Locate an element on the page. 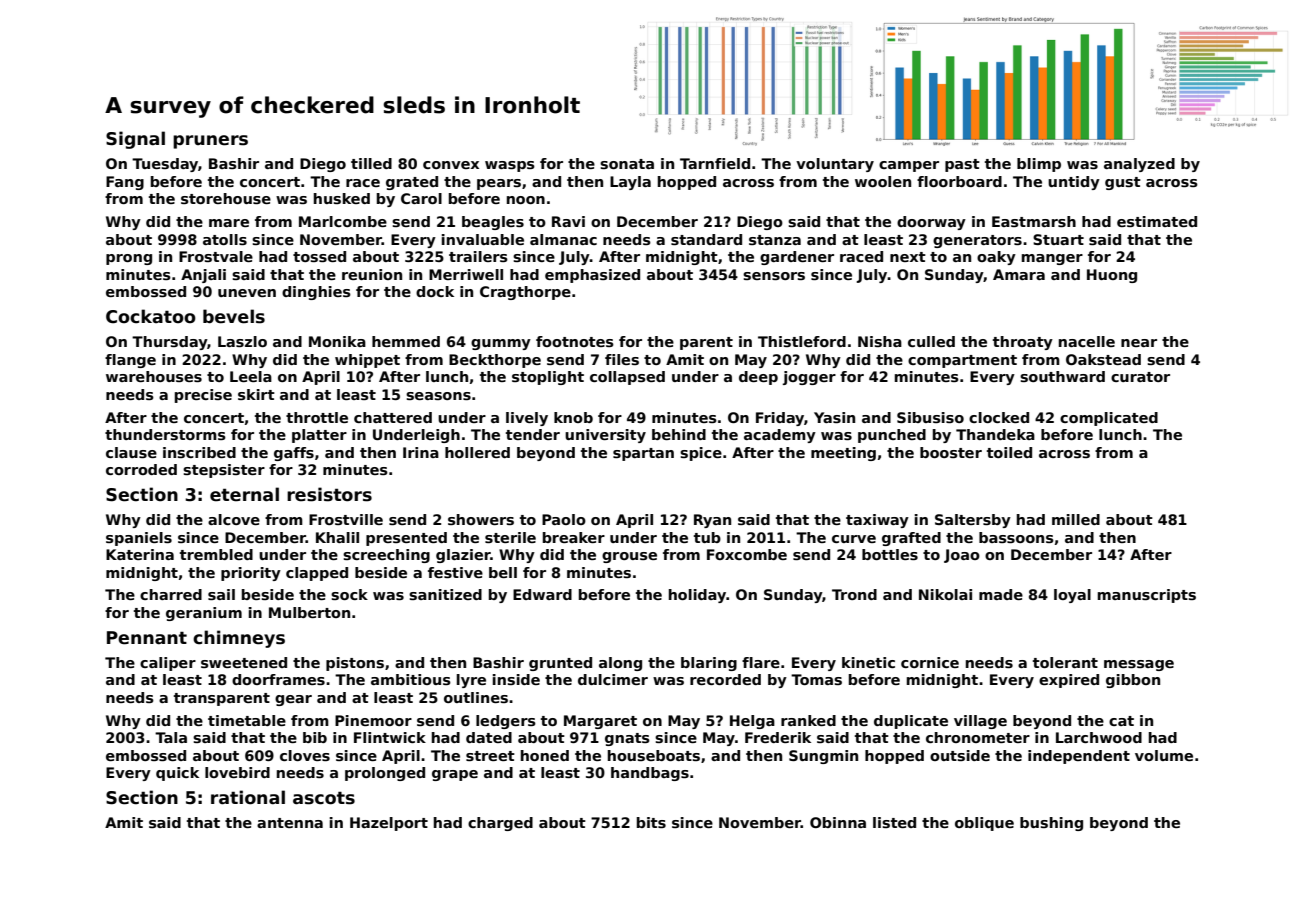 This page has height=924, width=1308. complicated is located at coordinates (1109, 419).
